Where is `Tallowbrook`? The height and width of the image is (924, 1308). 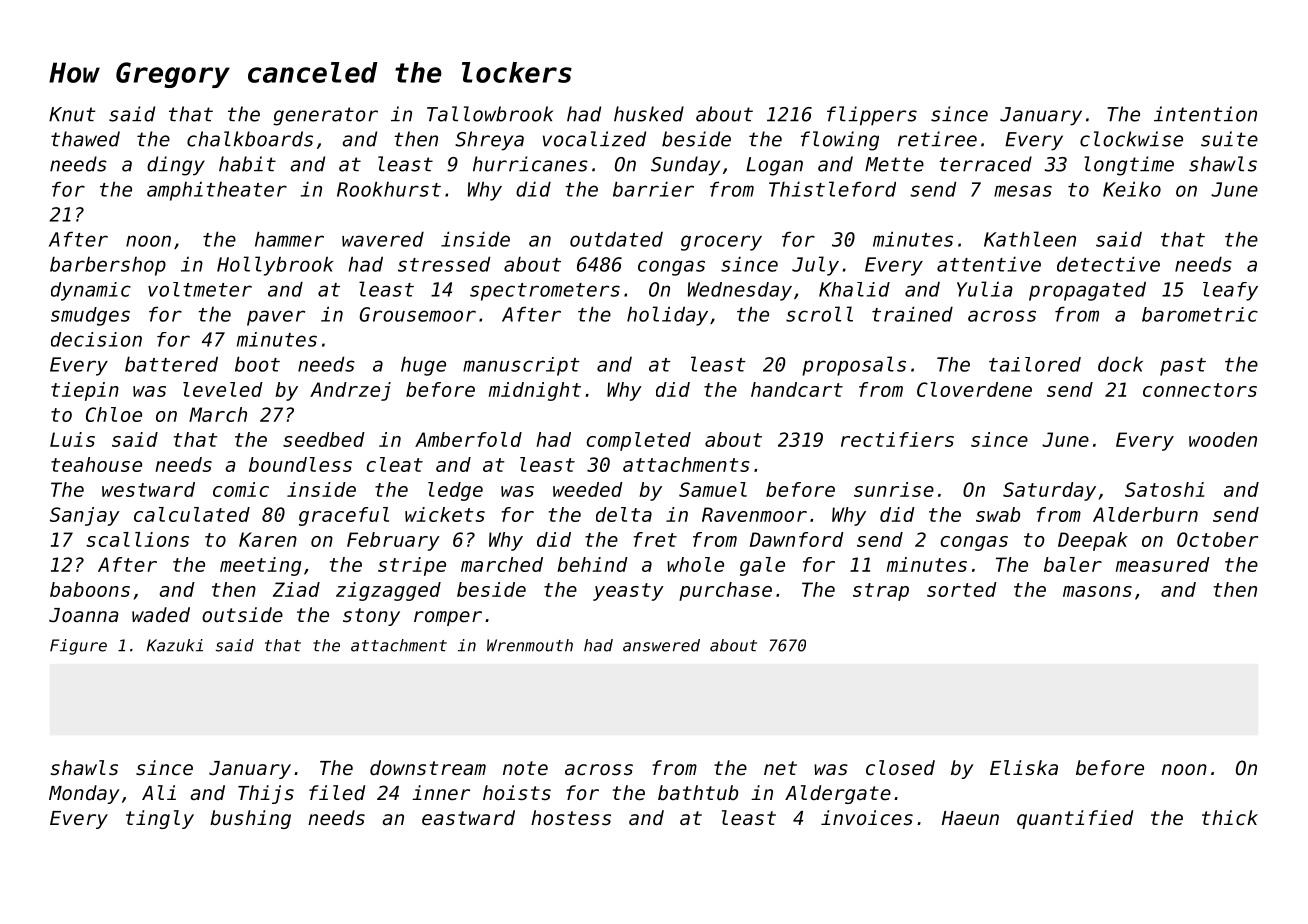
Tallowbrook is located at coordinates (490, 114).
